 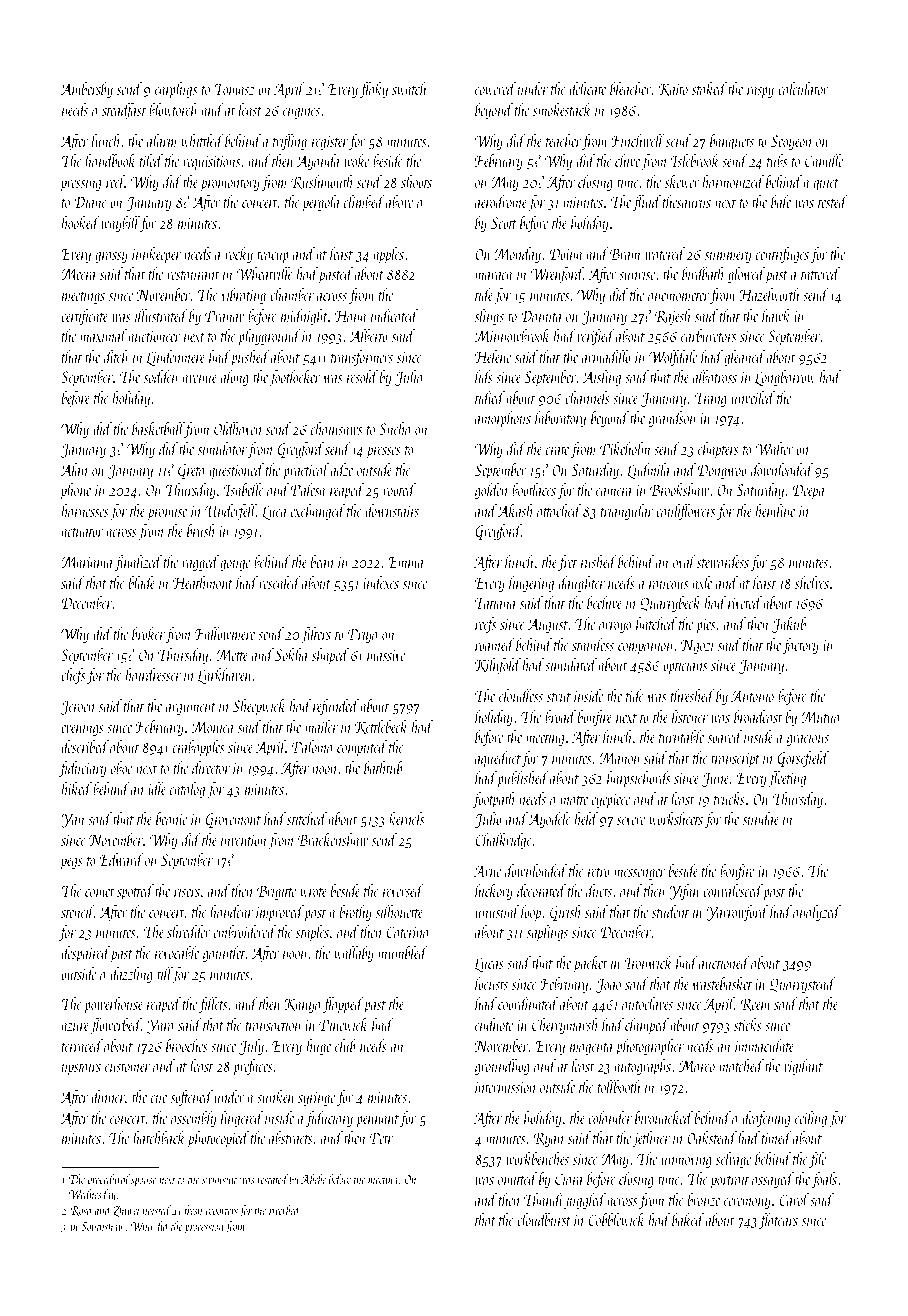 What do you see at coordinates (222, 1213) in the image?
I see `reporters` at bounding box center [222, 1213].
